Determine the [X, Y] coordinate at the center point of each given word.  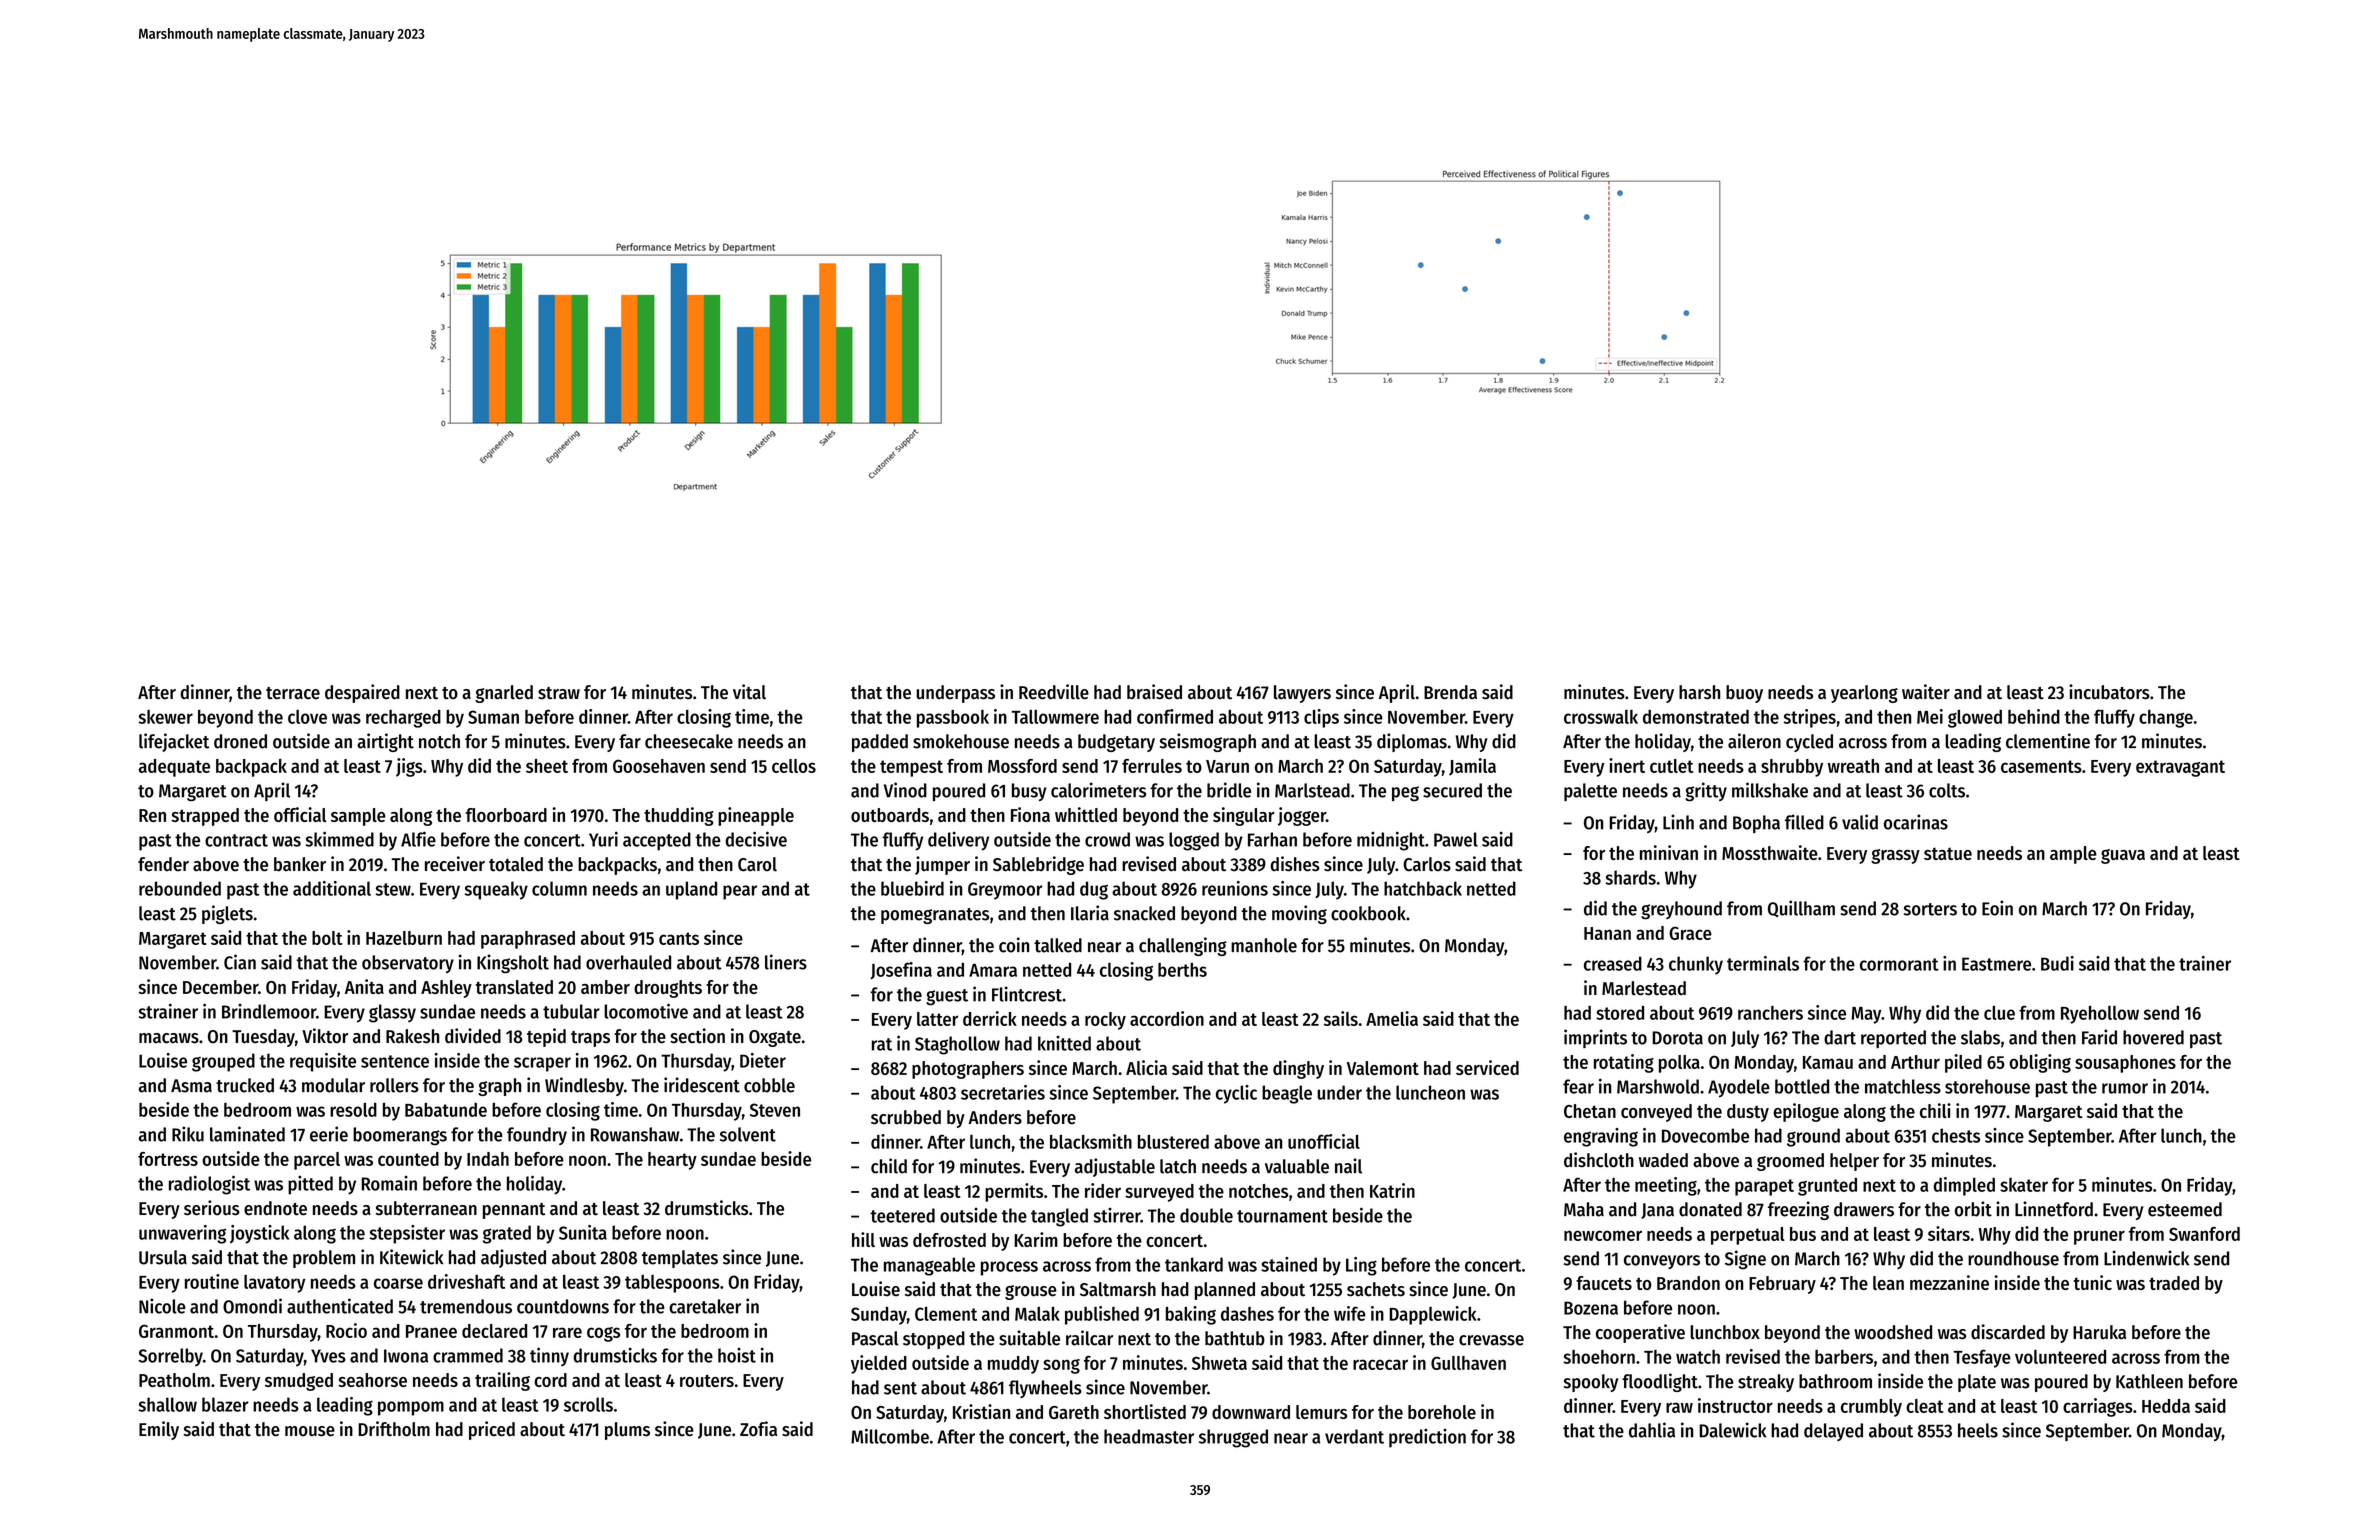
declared [494, 1331]
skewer [165, 717]
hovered [2153, 1037]
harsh [1699, 692]
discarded [2008, 1332]
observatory [408, 964]
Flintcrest [1027, 994]
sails [1341, 1018]
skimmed [340, 839]
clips [1321, 718]
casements [2041, 766]
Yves [328, 1356]
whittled [1086, 814]
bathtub [1235, 1338]
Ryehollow [2100, 1015]
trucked [245, 1085]
